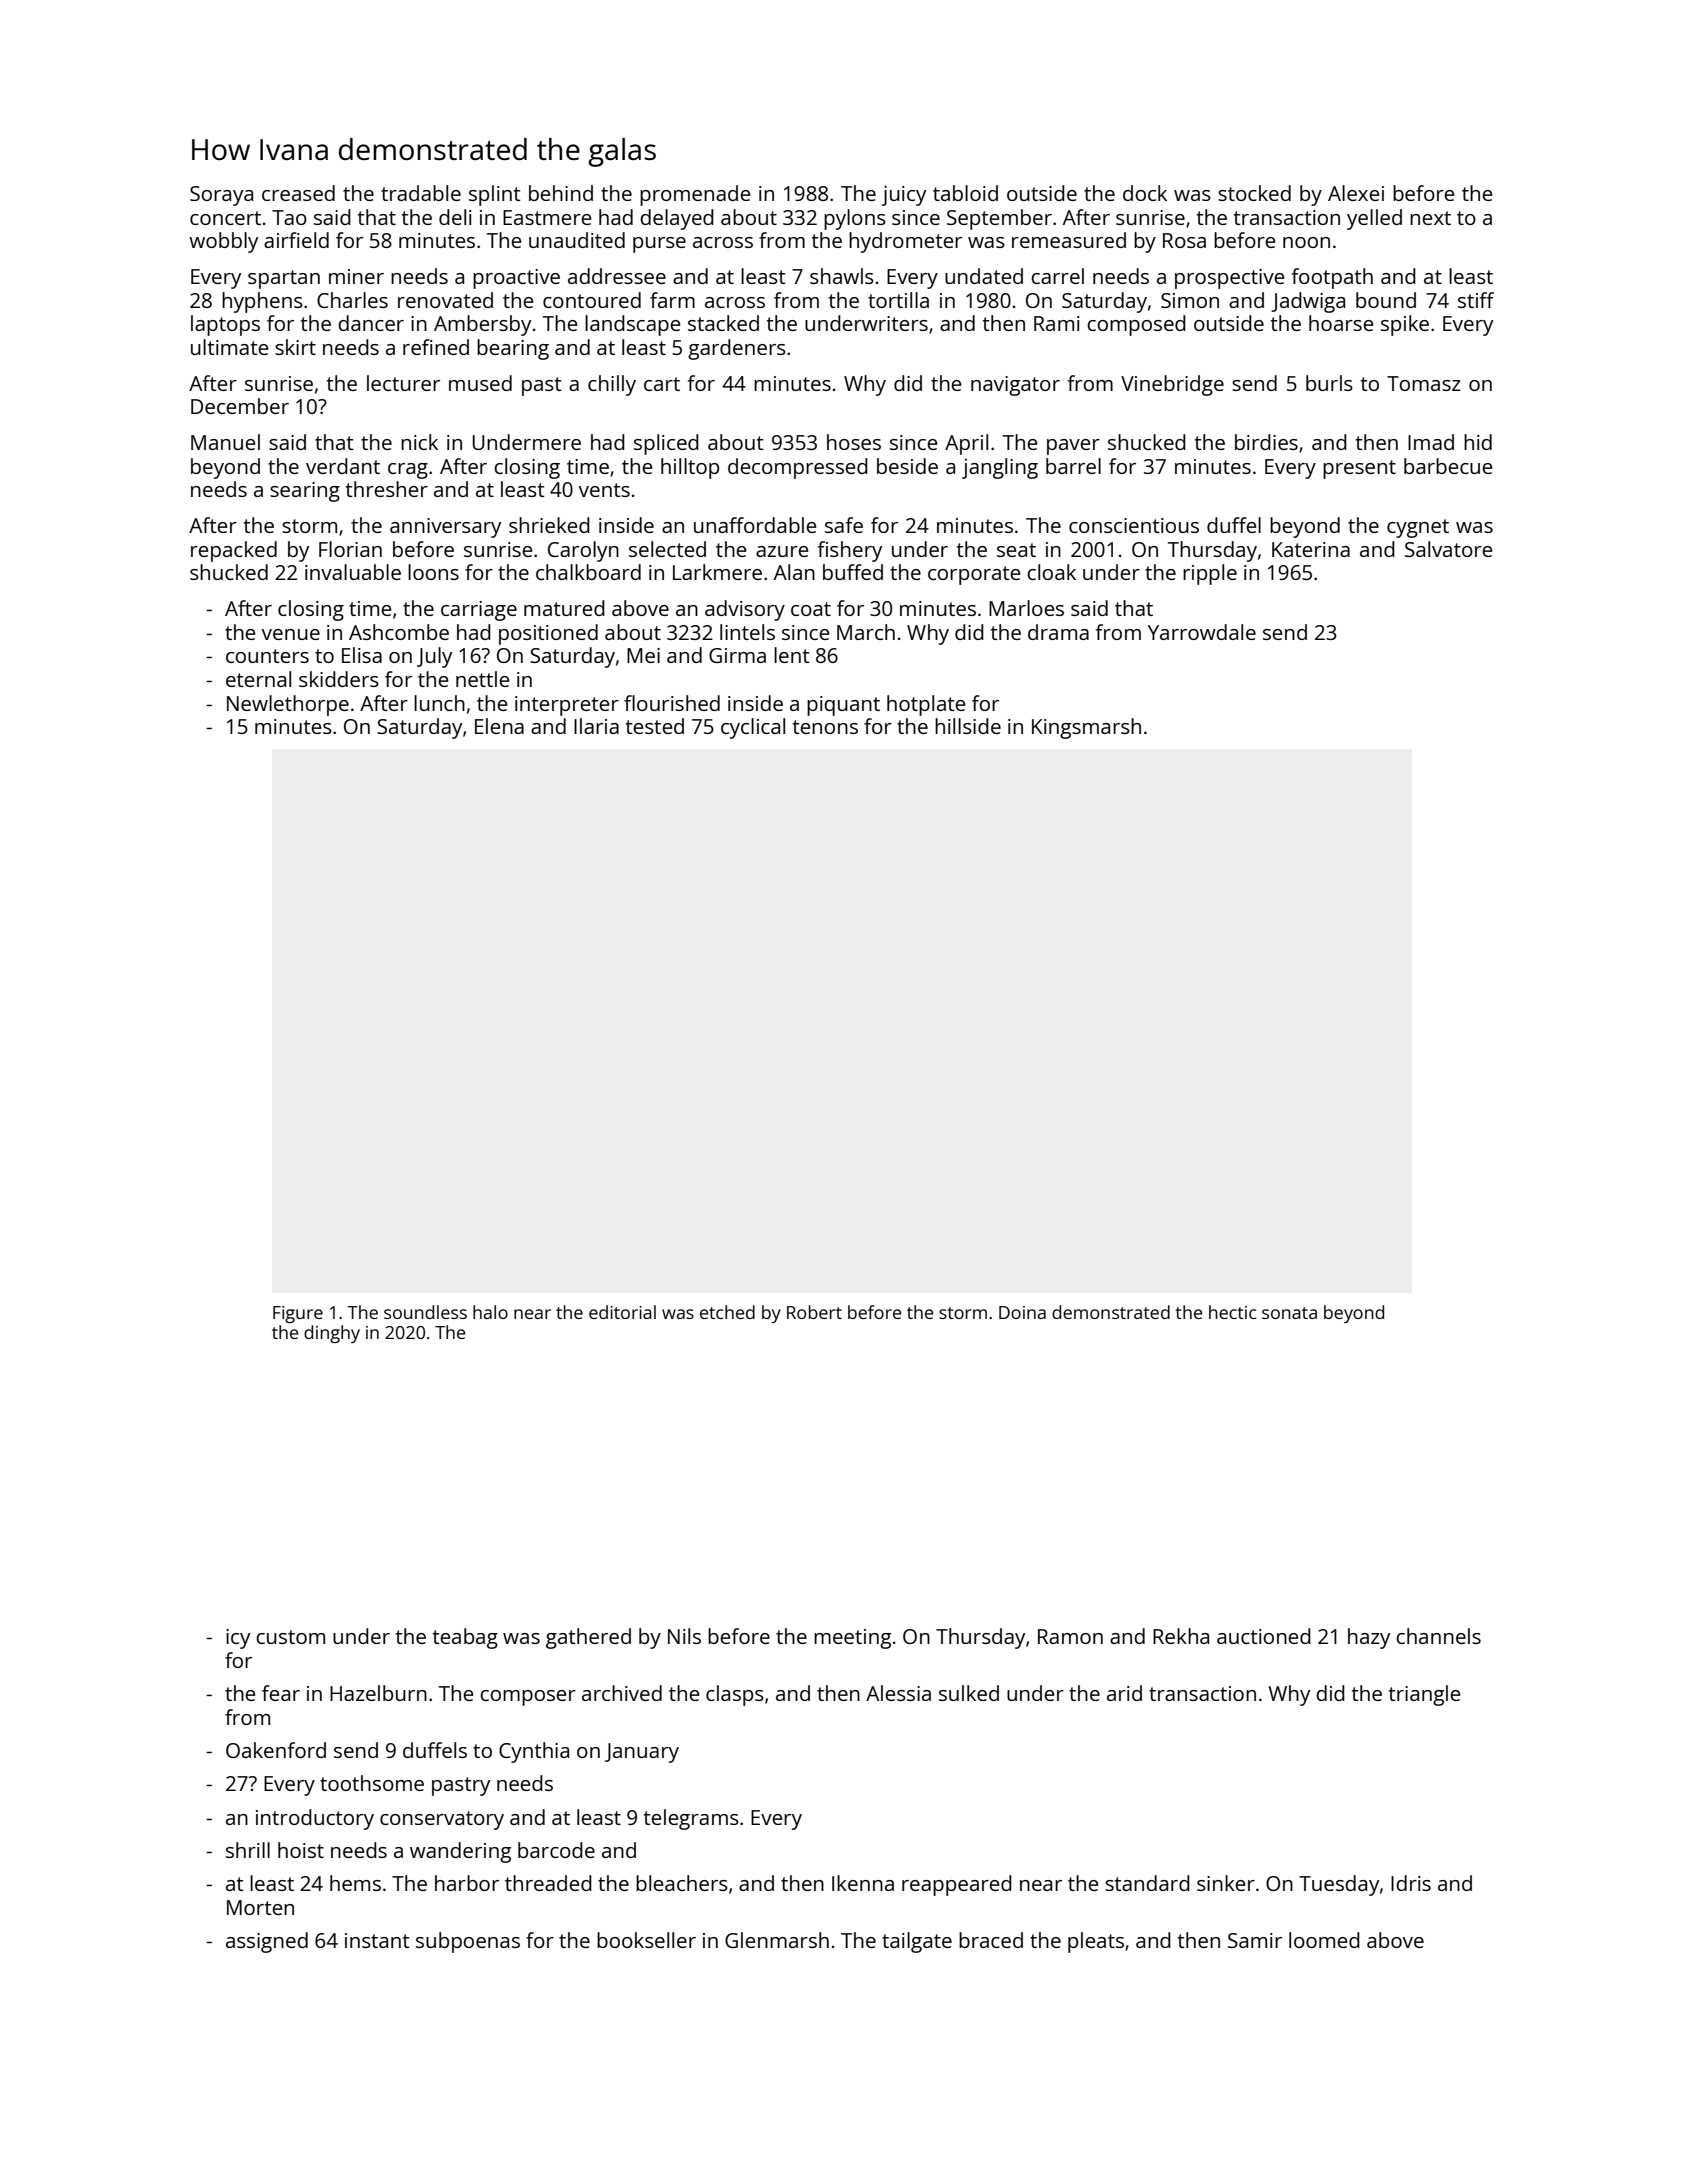 This screenshot has width=1683, height=2178. What do you see at coordinates (1438, 1636) in the screenshot?
I see `channels` at bounding box center [1438, 1636].
